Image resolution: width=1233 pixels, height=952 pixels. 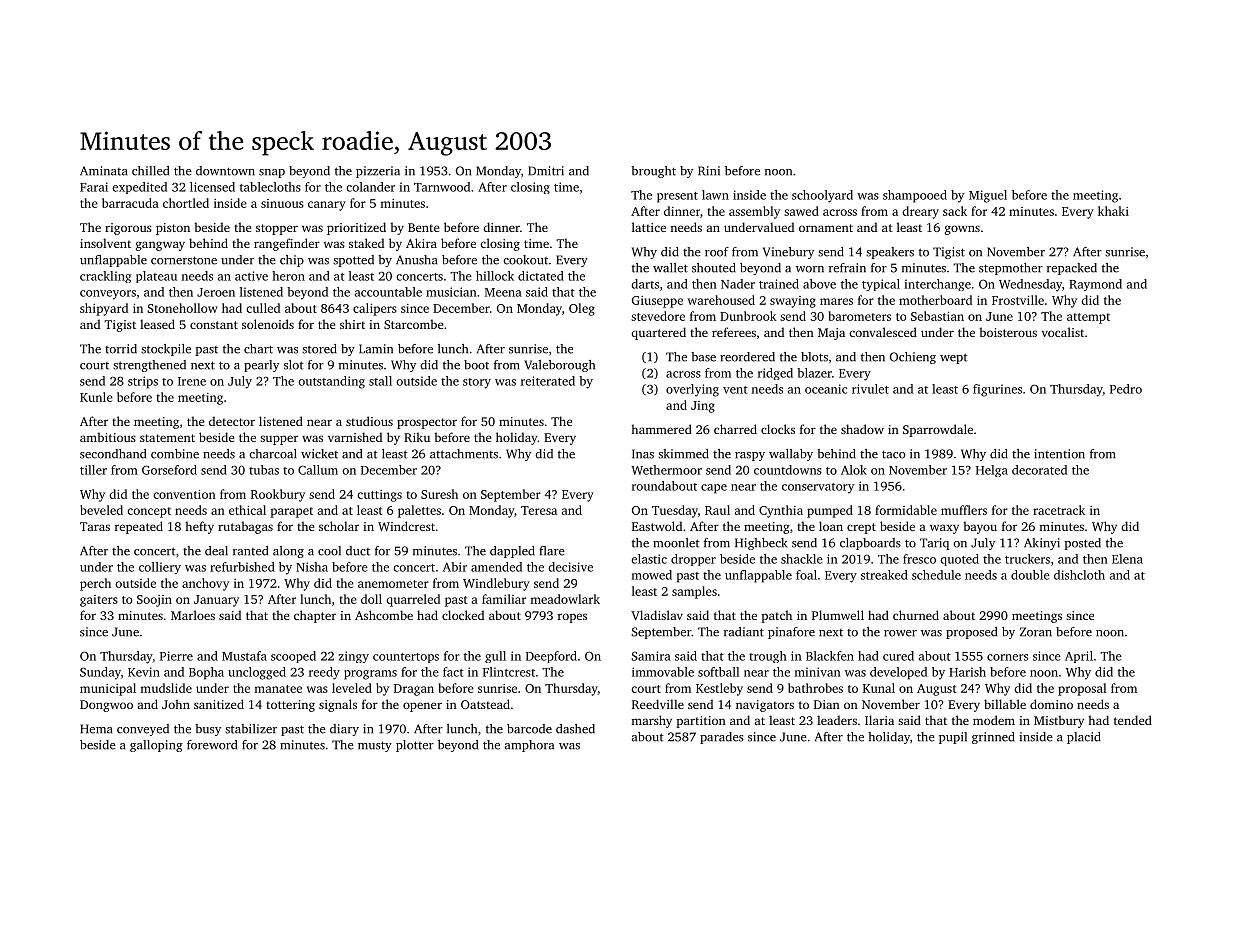 What do you see at coordinates (378, 172) in the image?
I see `pizzeria` at bounding box center [378, 172].
